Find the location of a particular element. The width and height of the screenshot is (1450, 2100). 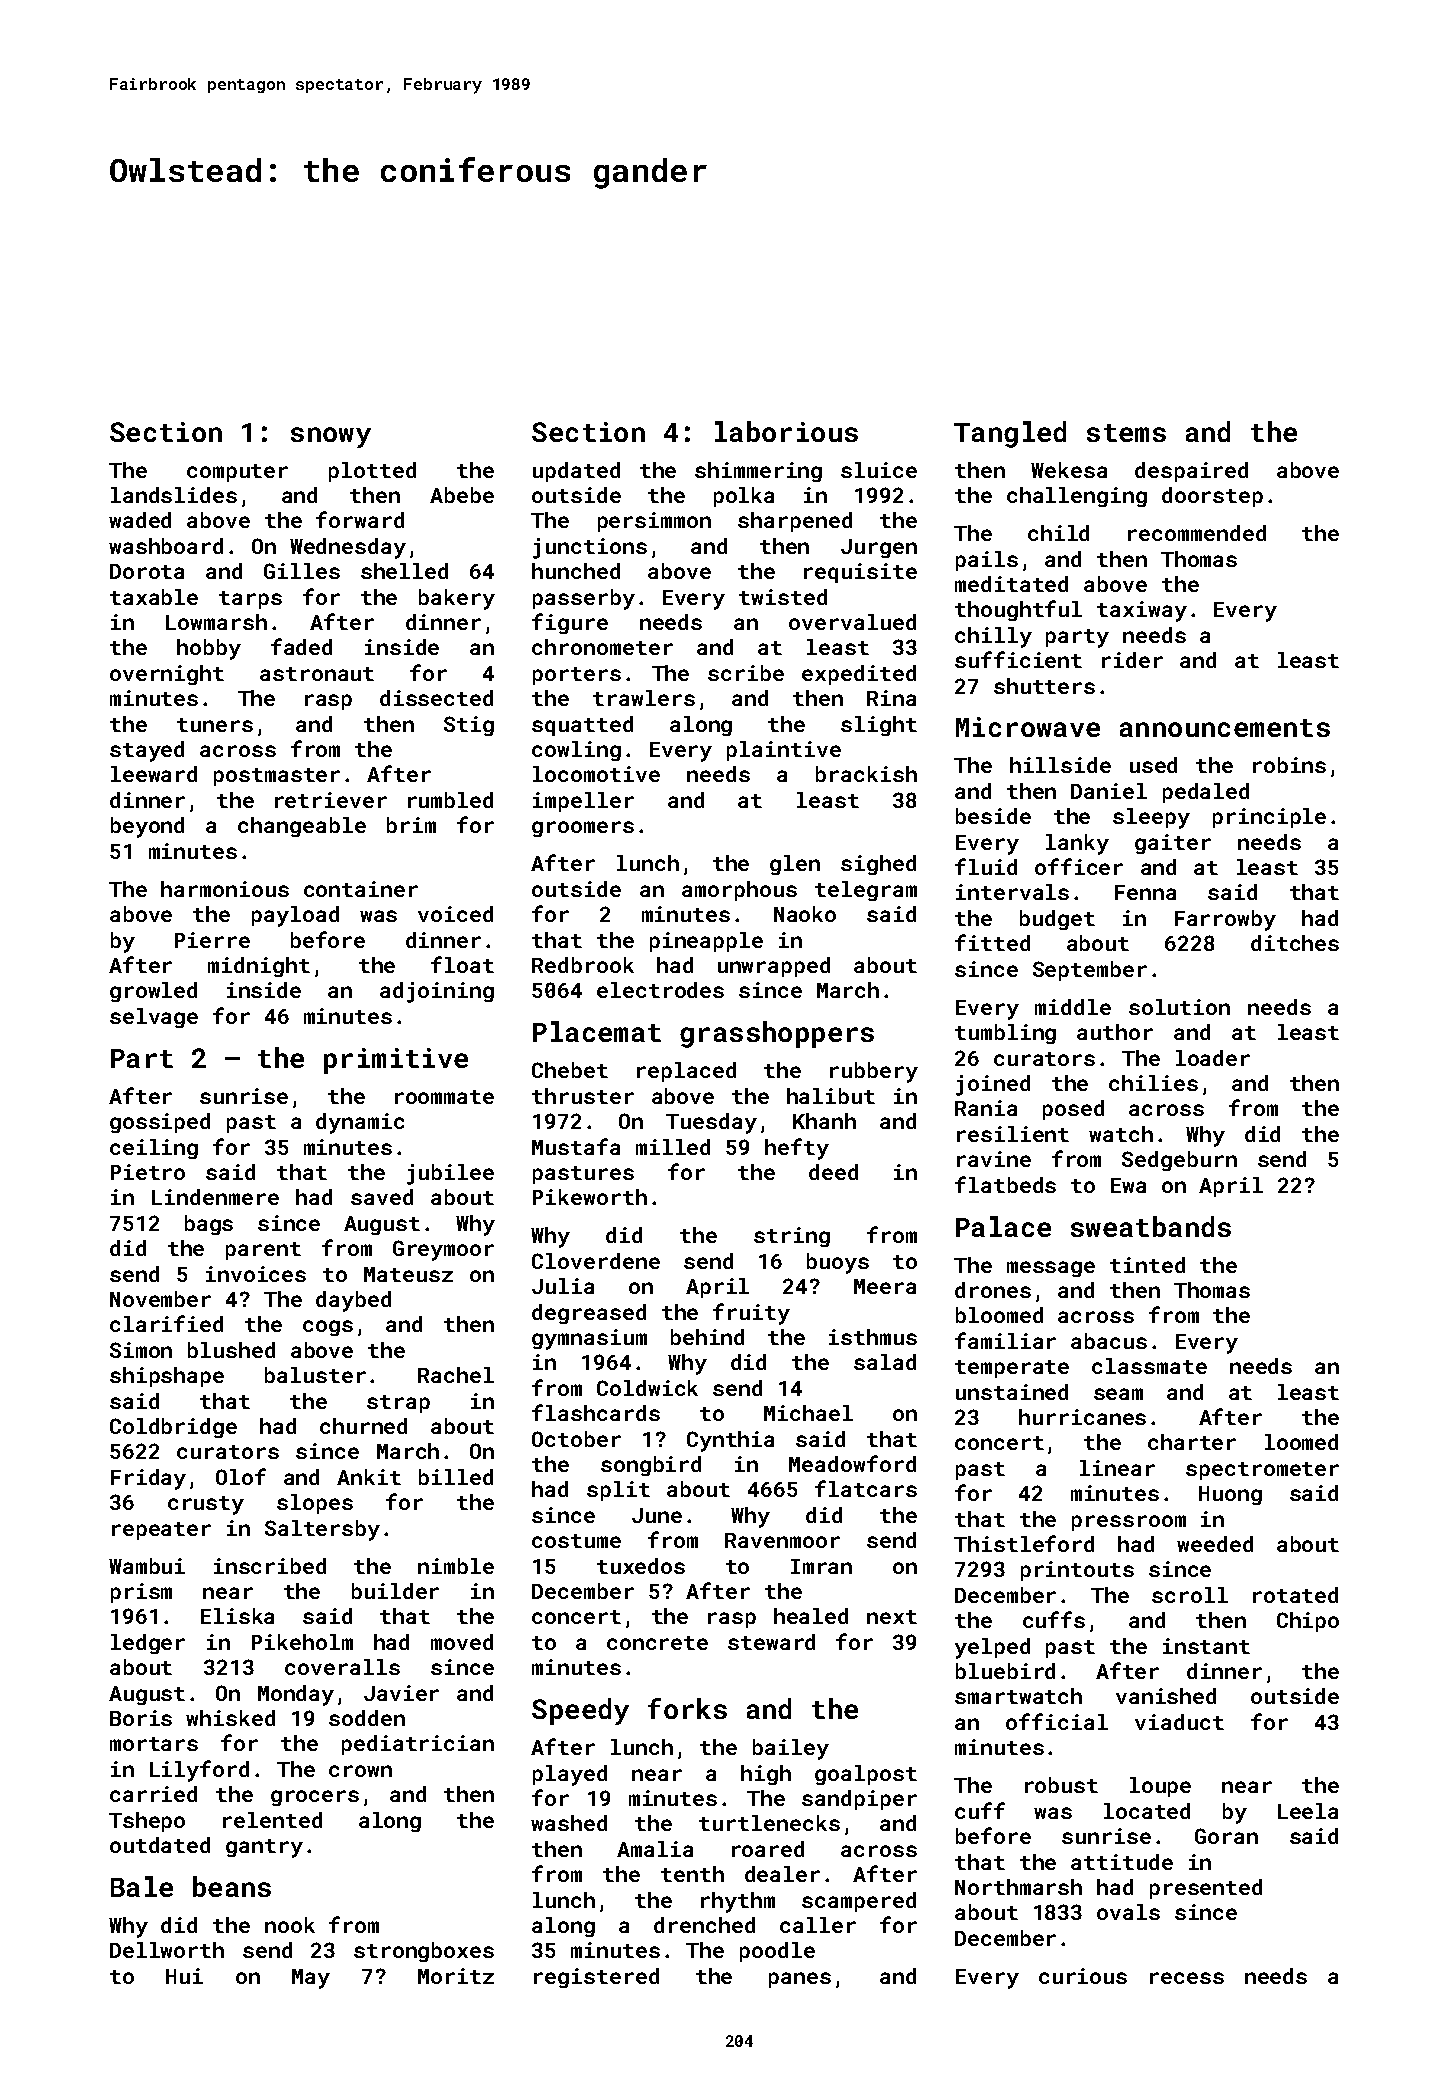

gymnasium is located at coordinates (589, 1339).
